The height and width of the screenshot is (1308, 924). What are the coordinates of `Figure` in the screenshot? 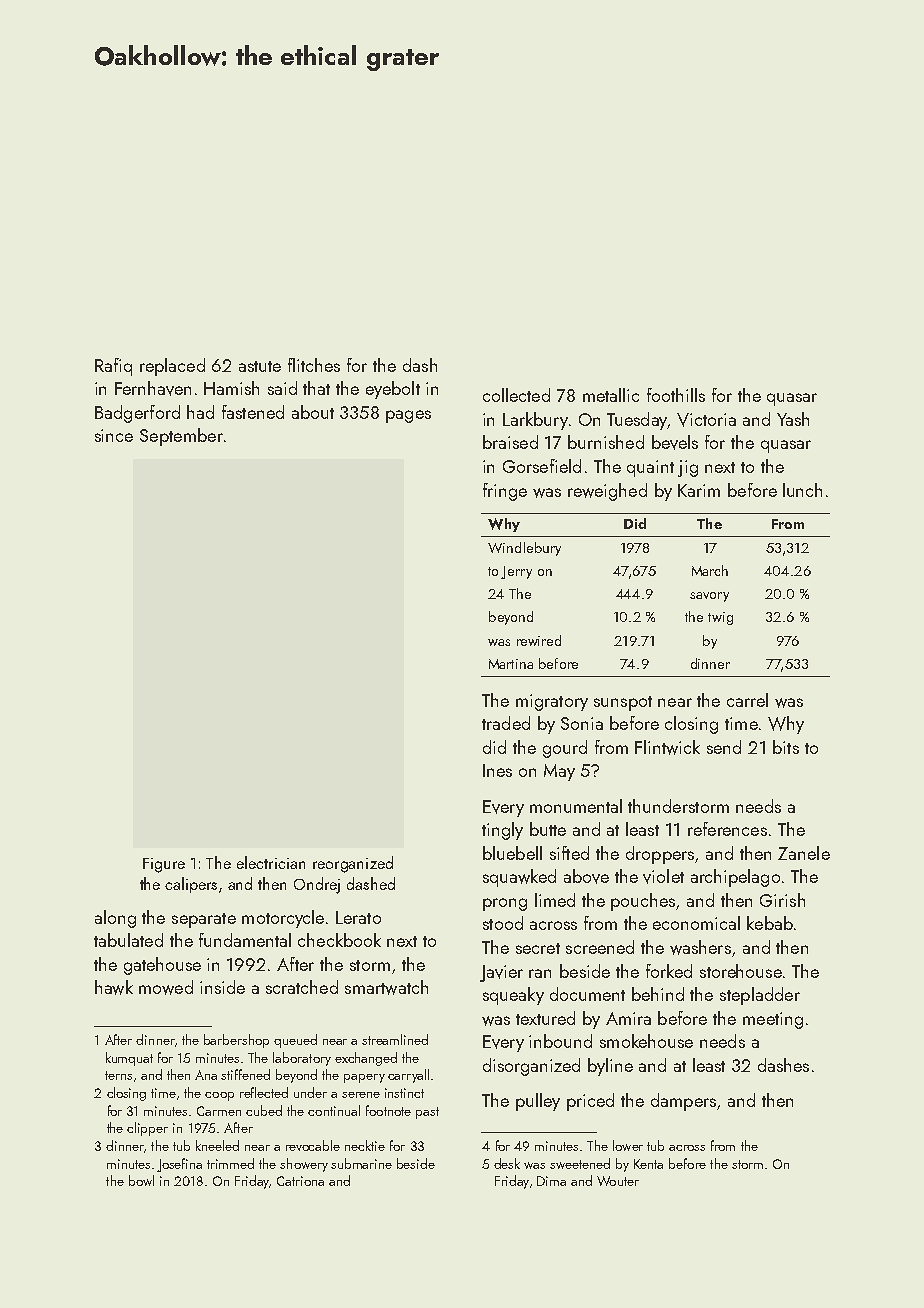 It's located at (164, 865).
